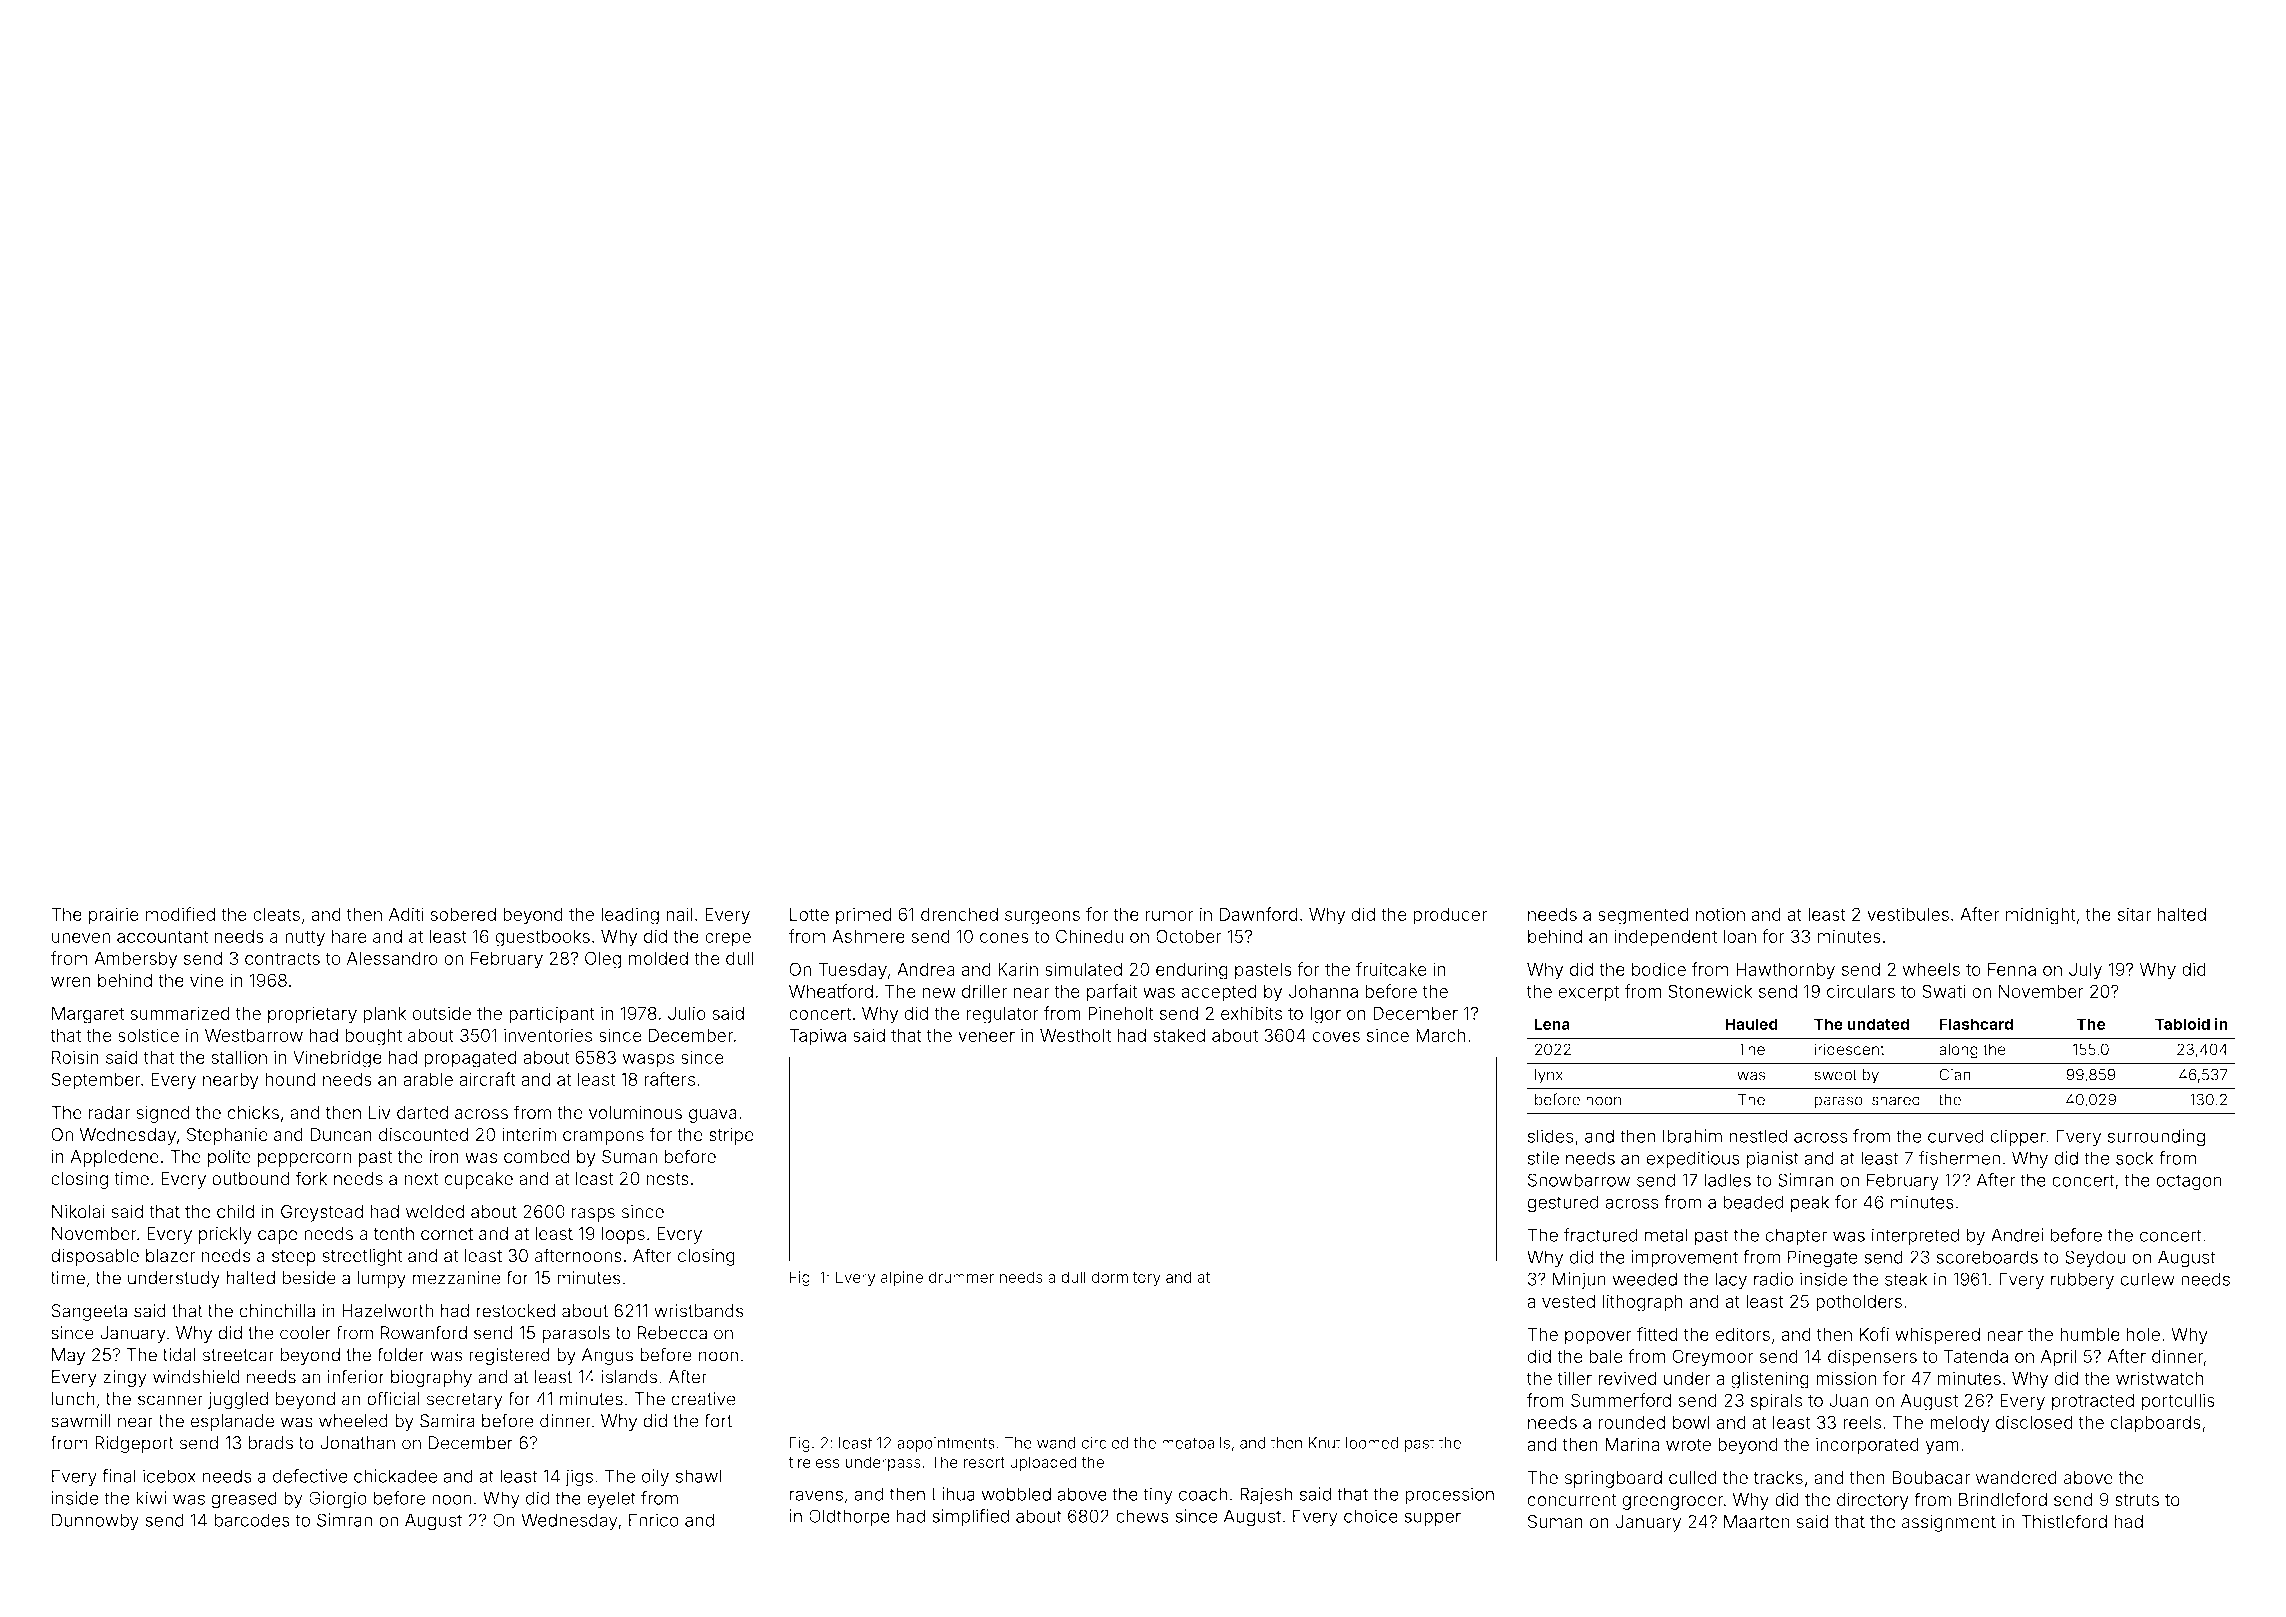 This screenshot has width=2286, height=1617. I want to click on darted, so click(422, 1113).
